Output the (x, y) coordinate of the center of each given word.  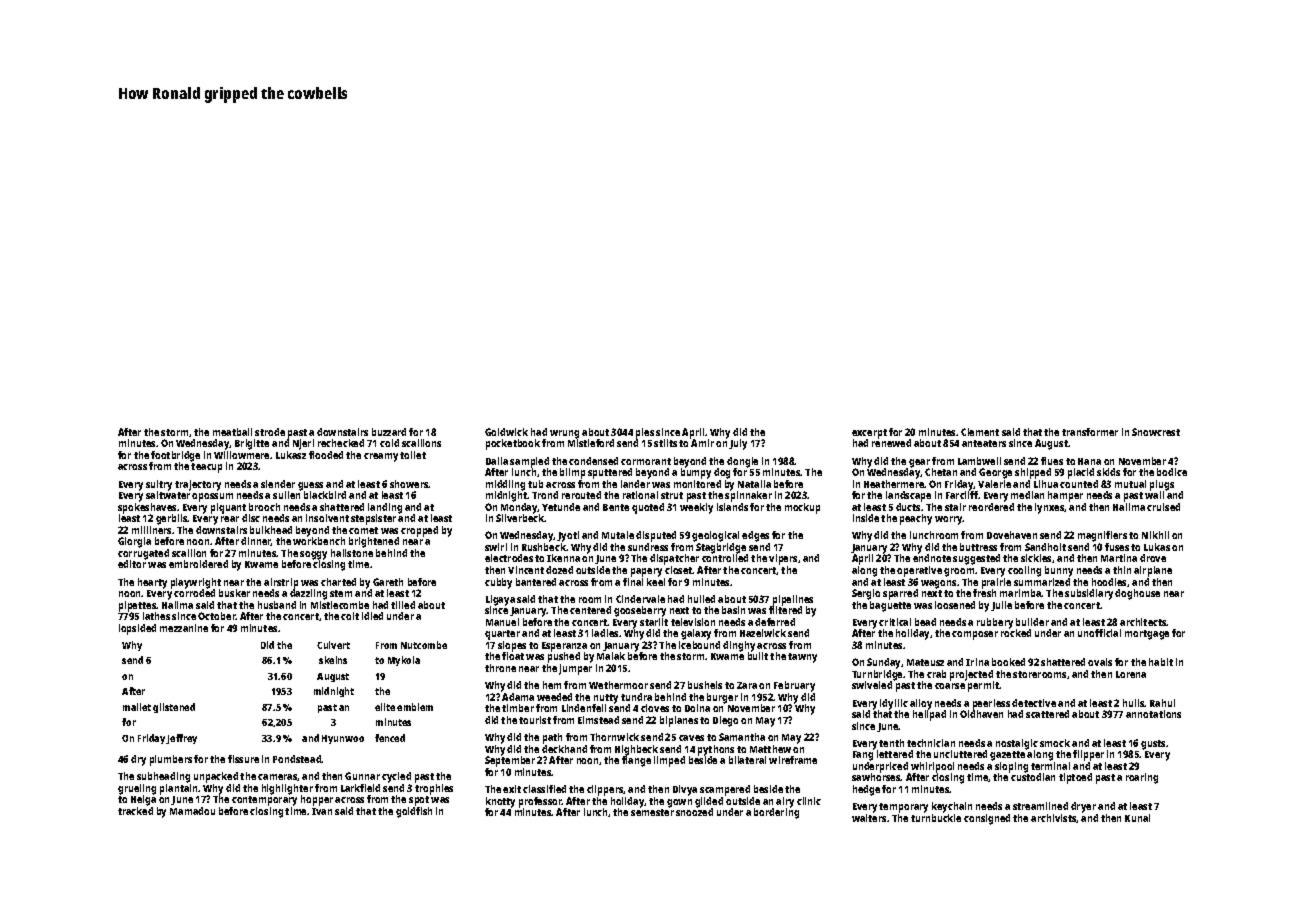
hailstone (352, 553)
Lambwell (979, 461)
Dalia (497, 461)
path (552, 738)
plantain (179, 789)
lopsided (137, 629)
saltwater (168, 495)
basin (733, 610)
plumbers (171, 760)
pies (645, 433)
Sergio (866, 594)
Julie (1001, 606)
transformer (1090, 432)
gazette (1007, 756)
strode (270, 432)
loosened (955, 605)
